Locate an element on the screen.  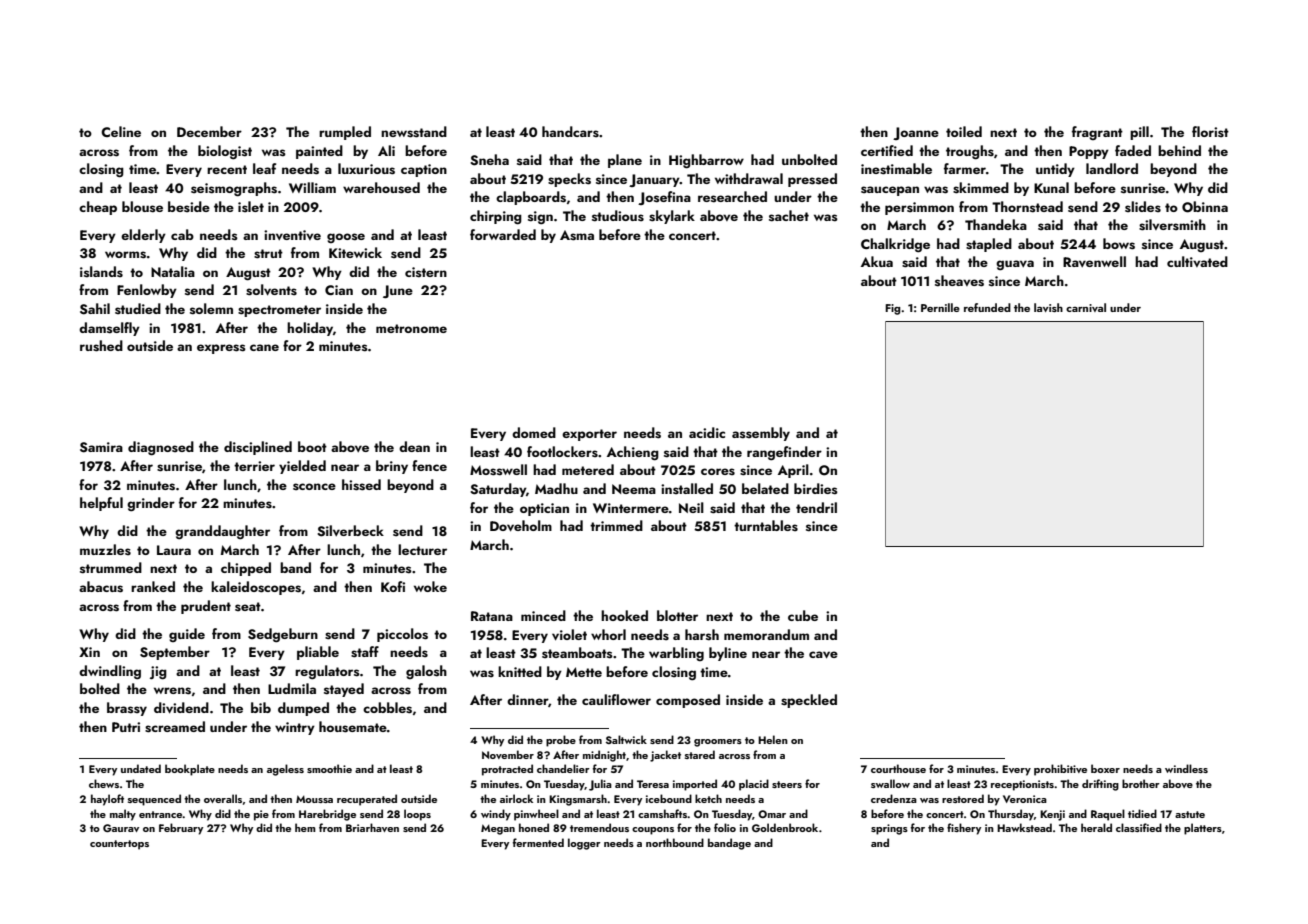
Obinna is located at coordinates (1205, 207).
